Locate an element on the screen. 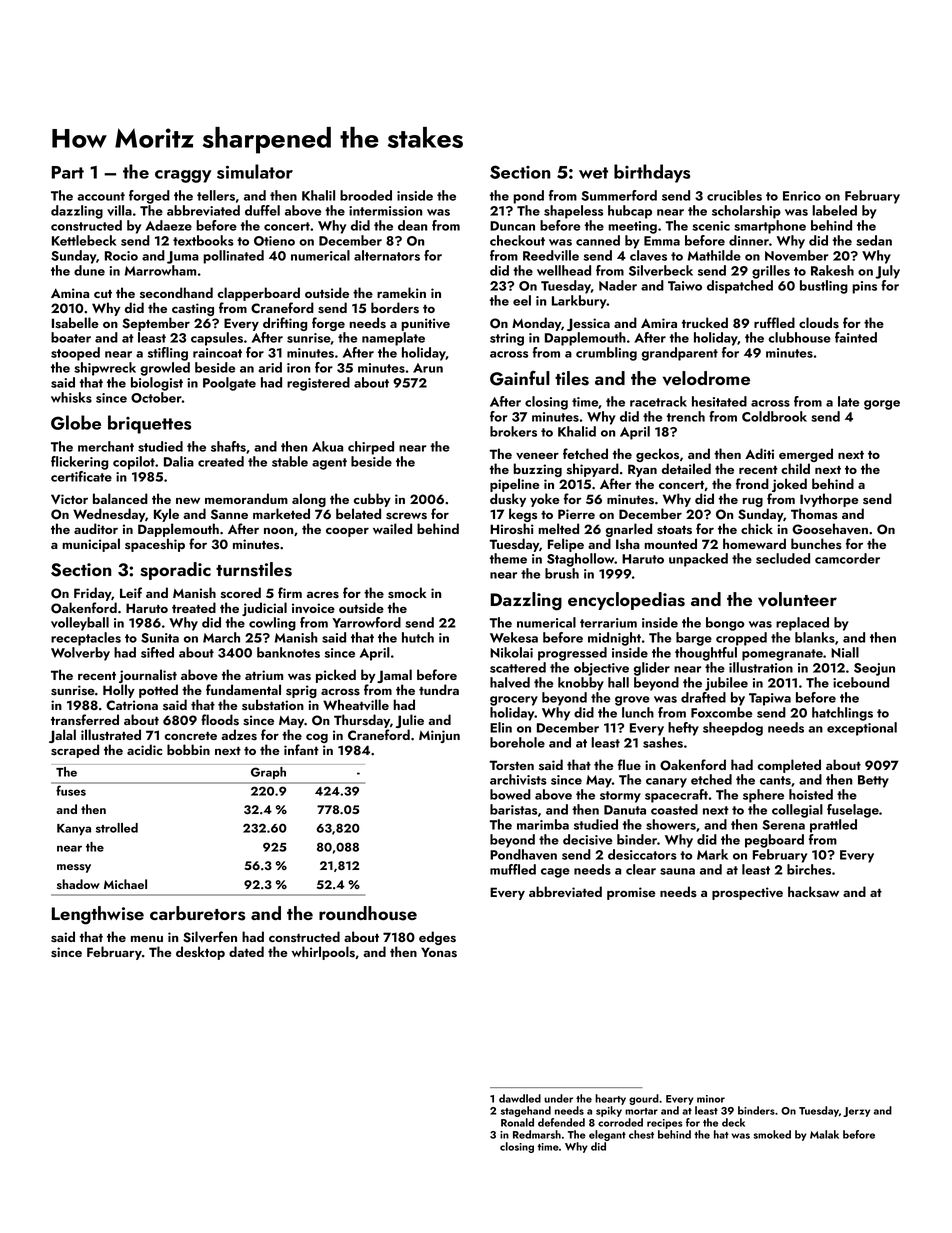 Image resolution: width=952 pixels, height=1233 pixels. noon is located at coordinates (278, 531).
